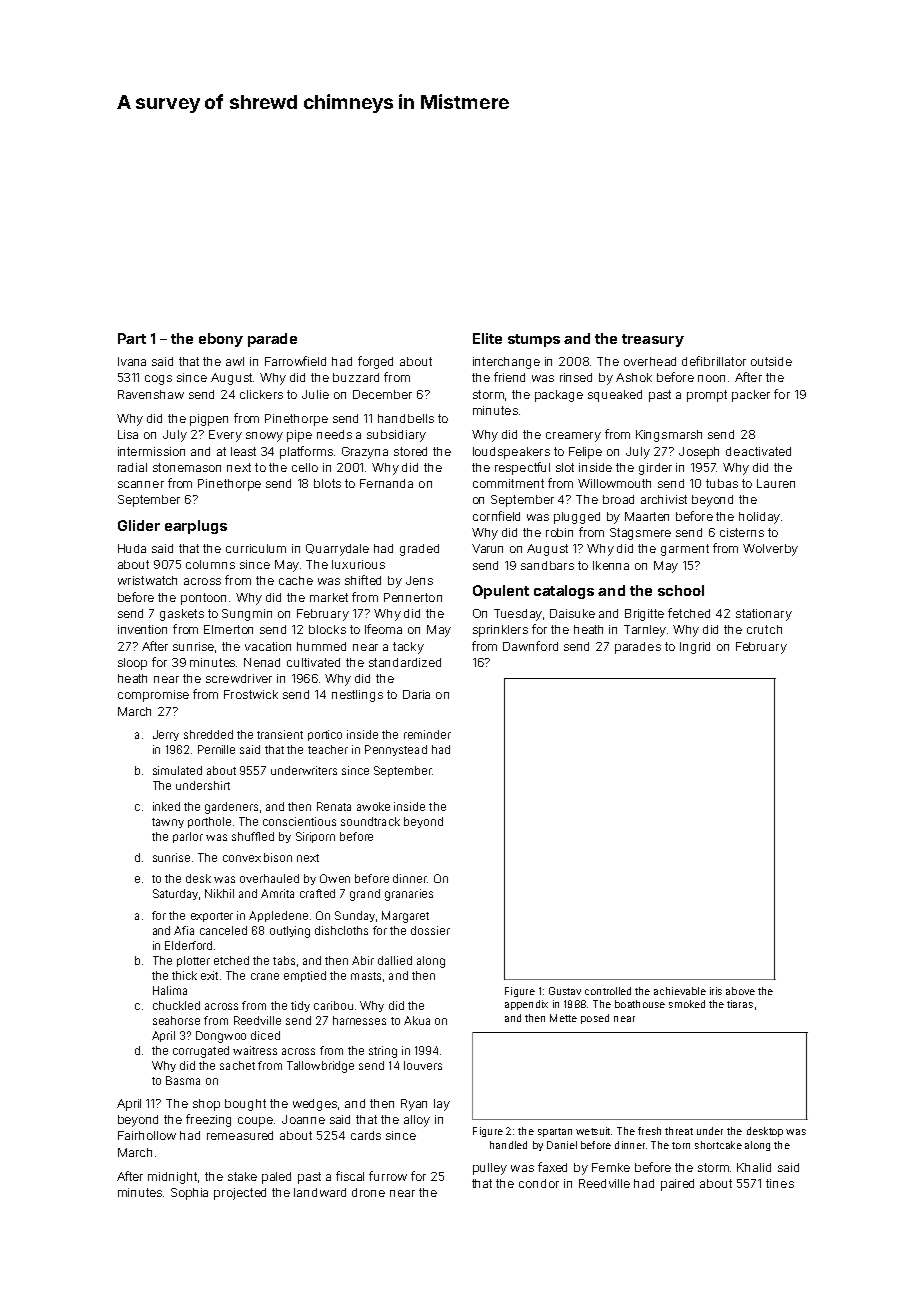 This document has height=1308, width=924. I want to click on awoke, so click(373, 806).
